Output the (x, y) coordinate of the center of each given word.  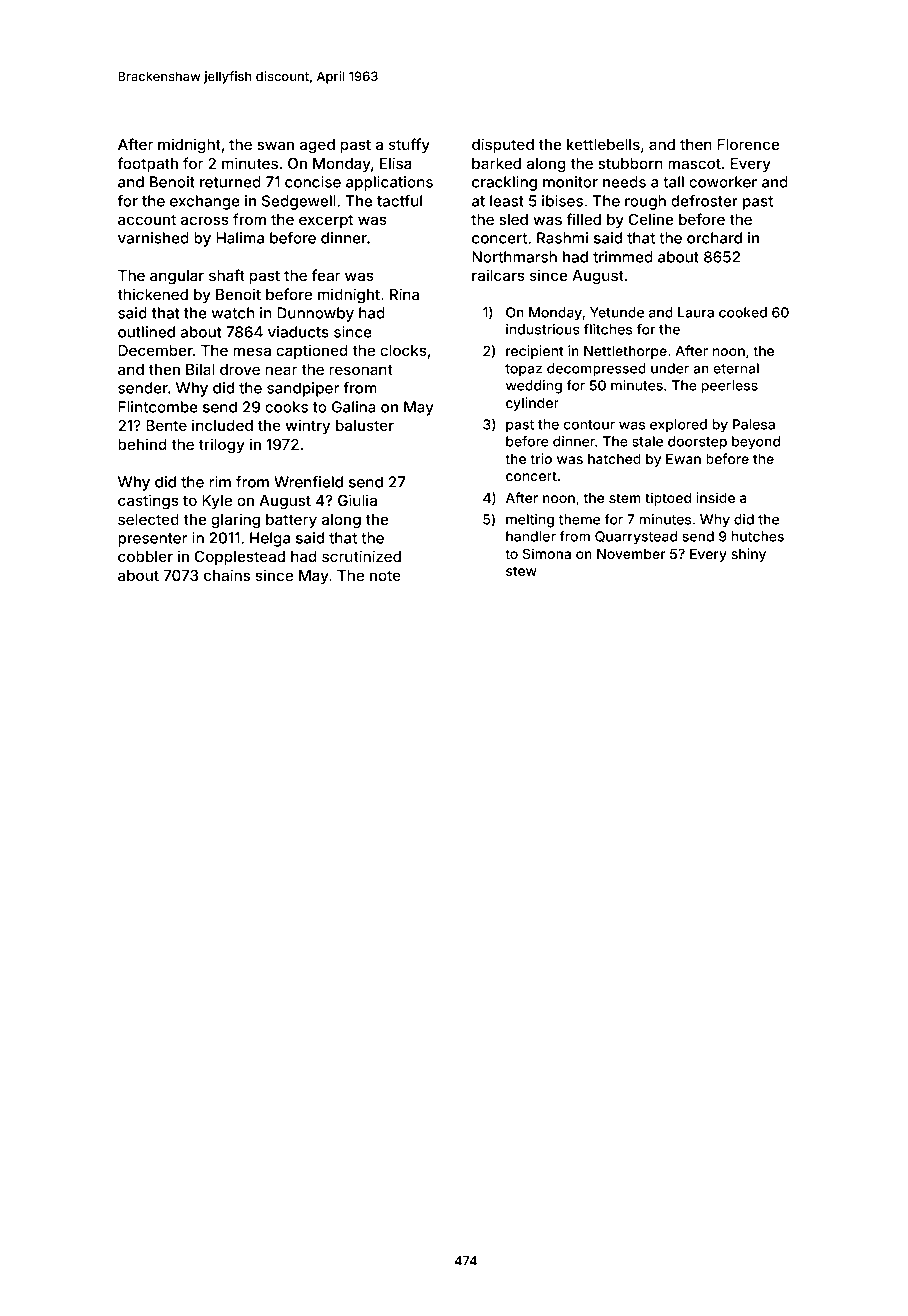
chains (227, 575)
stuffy (409, 145)
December (155, 350)
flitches (608, 329)
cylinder (532, 404)
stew (521, 571)
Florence (748, 144)
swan (275, 145)
